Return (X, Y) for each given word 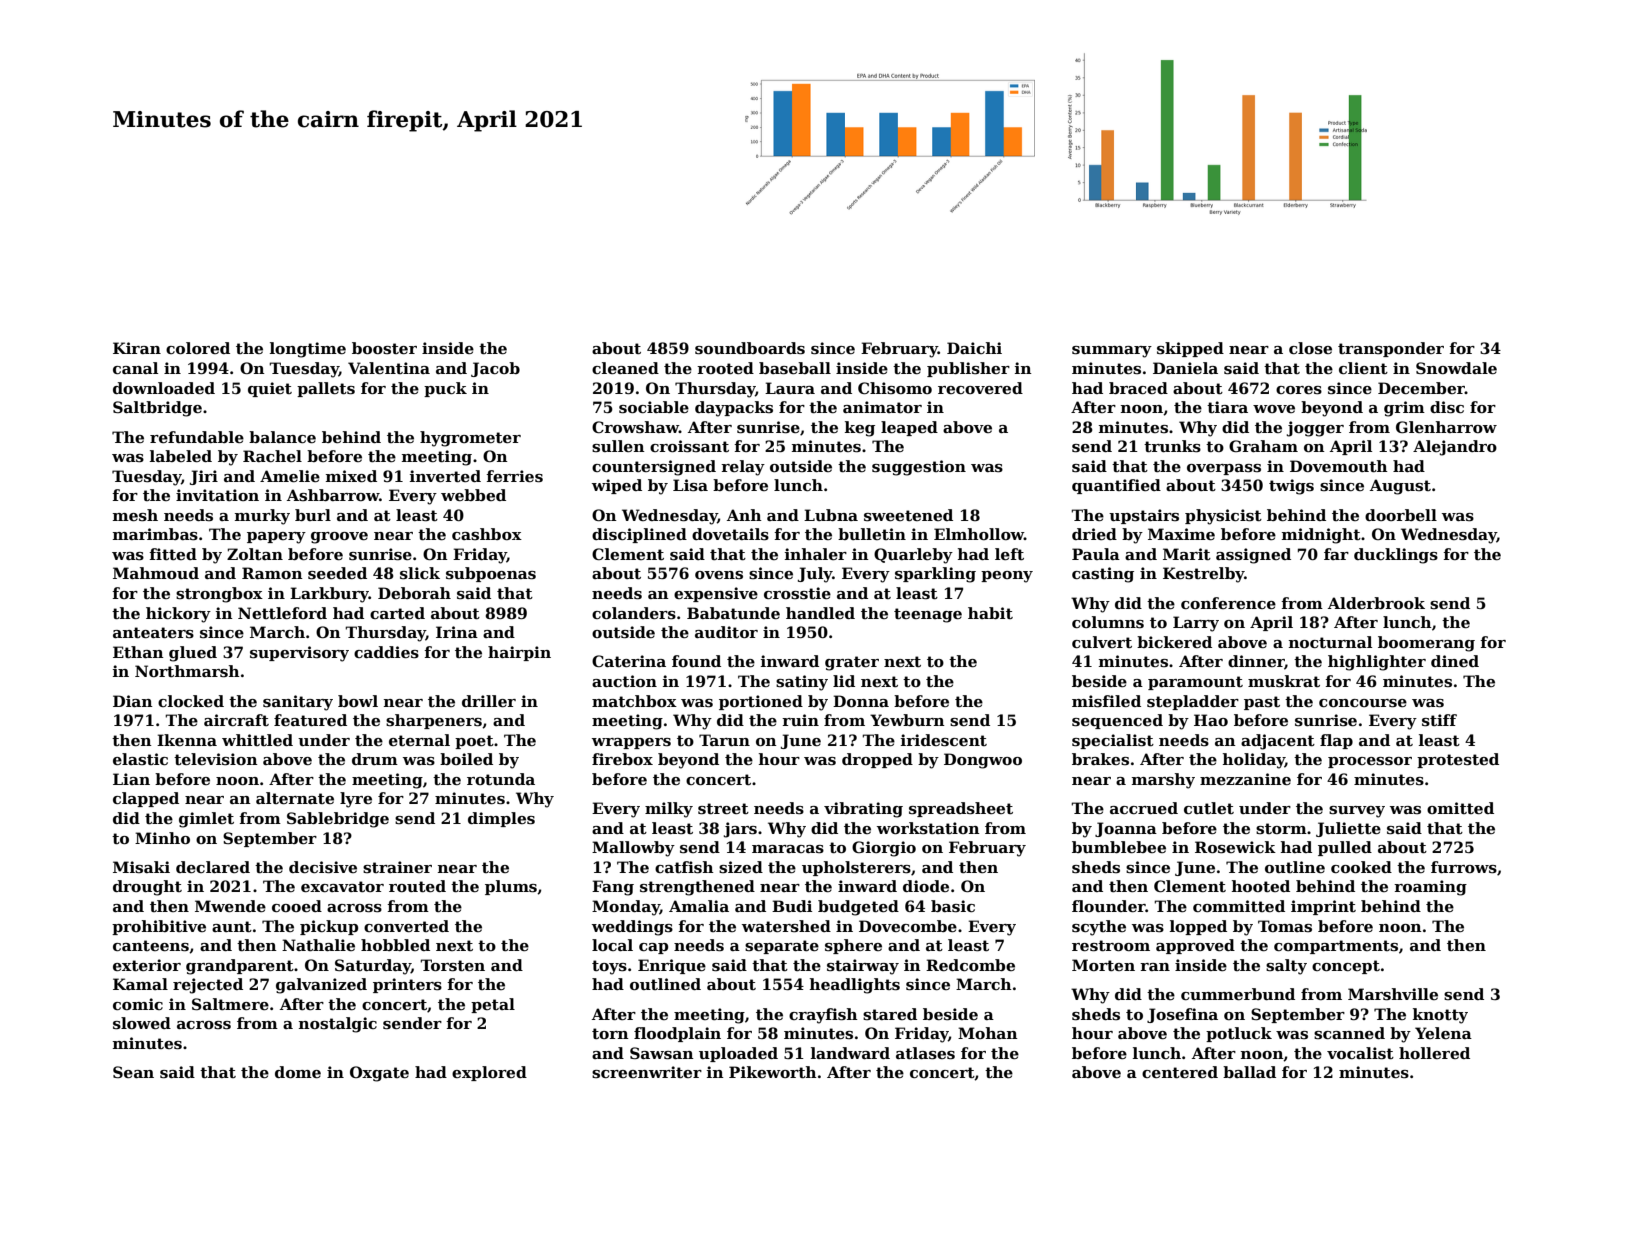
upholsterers (856, 868)
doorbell (1401, 515)
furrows (1464, 867)
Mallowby (633, 849)
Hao (1211, 720)
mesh (135, 515)
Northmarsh (187, 671)
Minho (162, 838)
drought (147, 888)
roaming (1430, 888)
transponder (1391, 349)
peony (1007, 577)
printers (407, 985)
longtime (308, 350)
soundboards (750, 348)
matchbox (634, 701)
